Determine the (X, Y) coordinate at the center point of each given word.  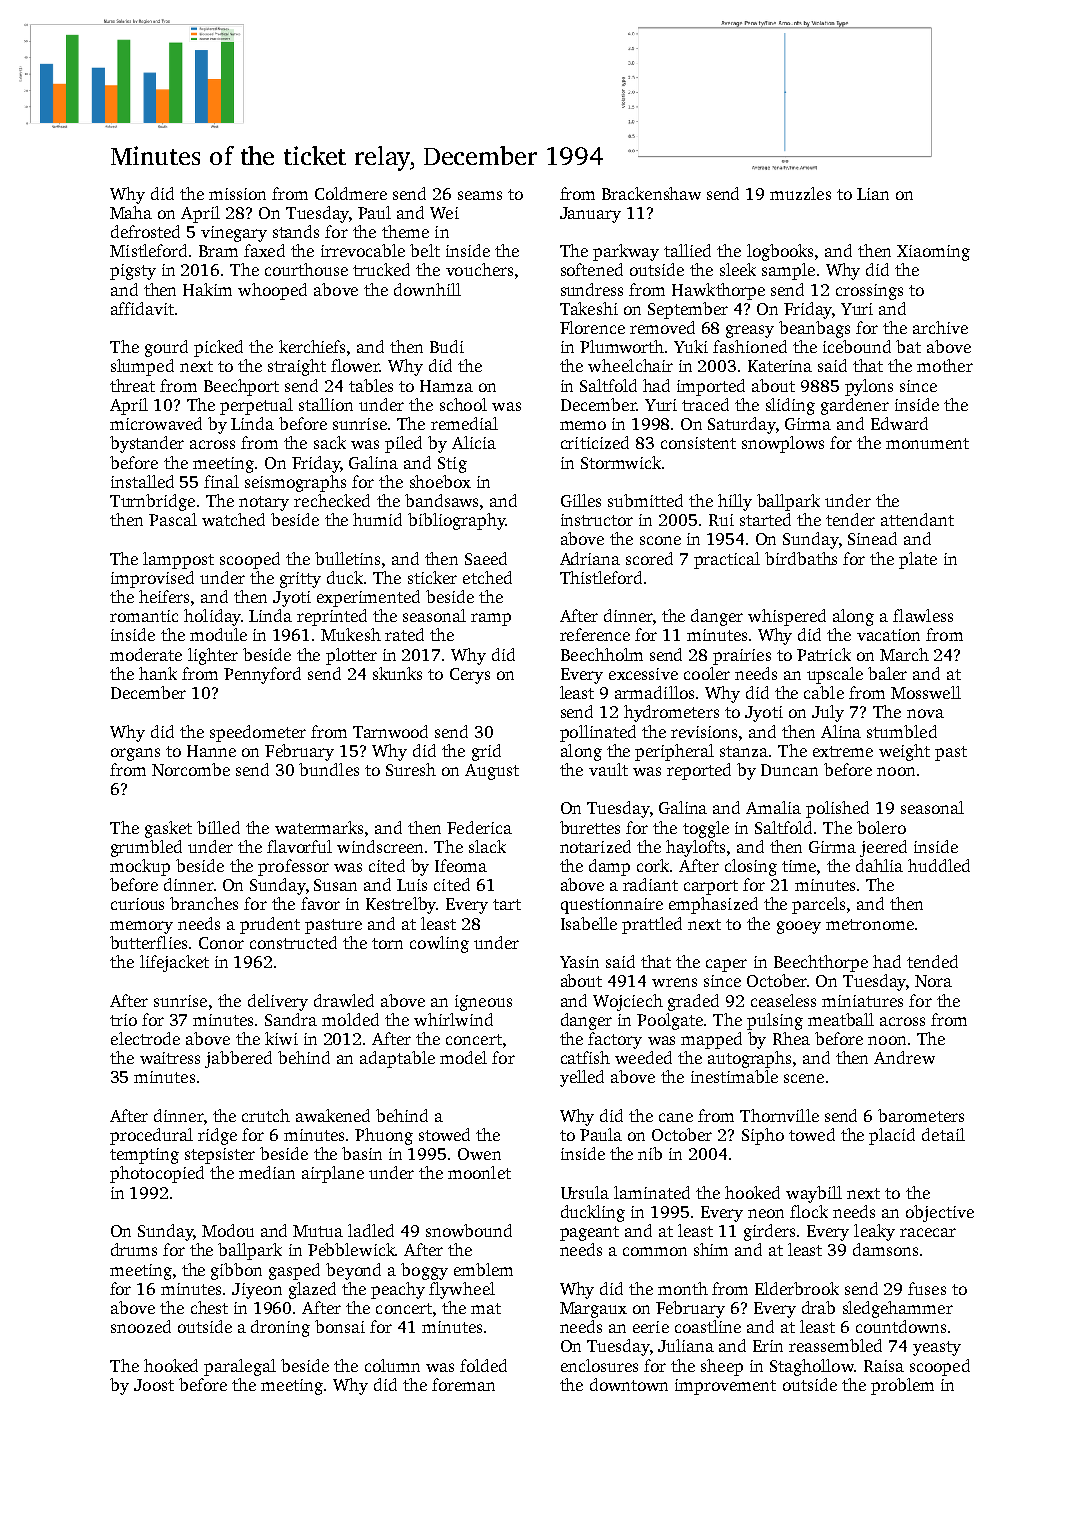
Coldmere (351, 193)
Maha (131, 212)
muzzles (800, 193)
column (392, 1365)
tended (932, 961)
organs (135, 754)
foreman (463, 1384)
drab (818, 1307)
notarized (595, 846)
